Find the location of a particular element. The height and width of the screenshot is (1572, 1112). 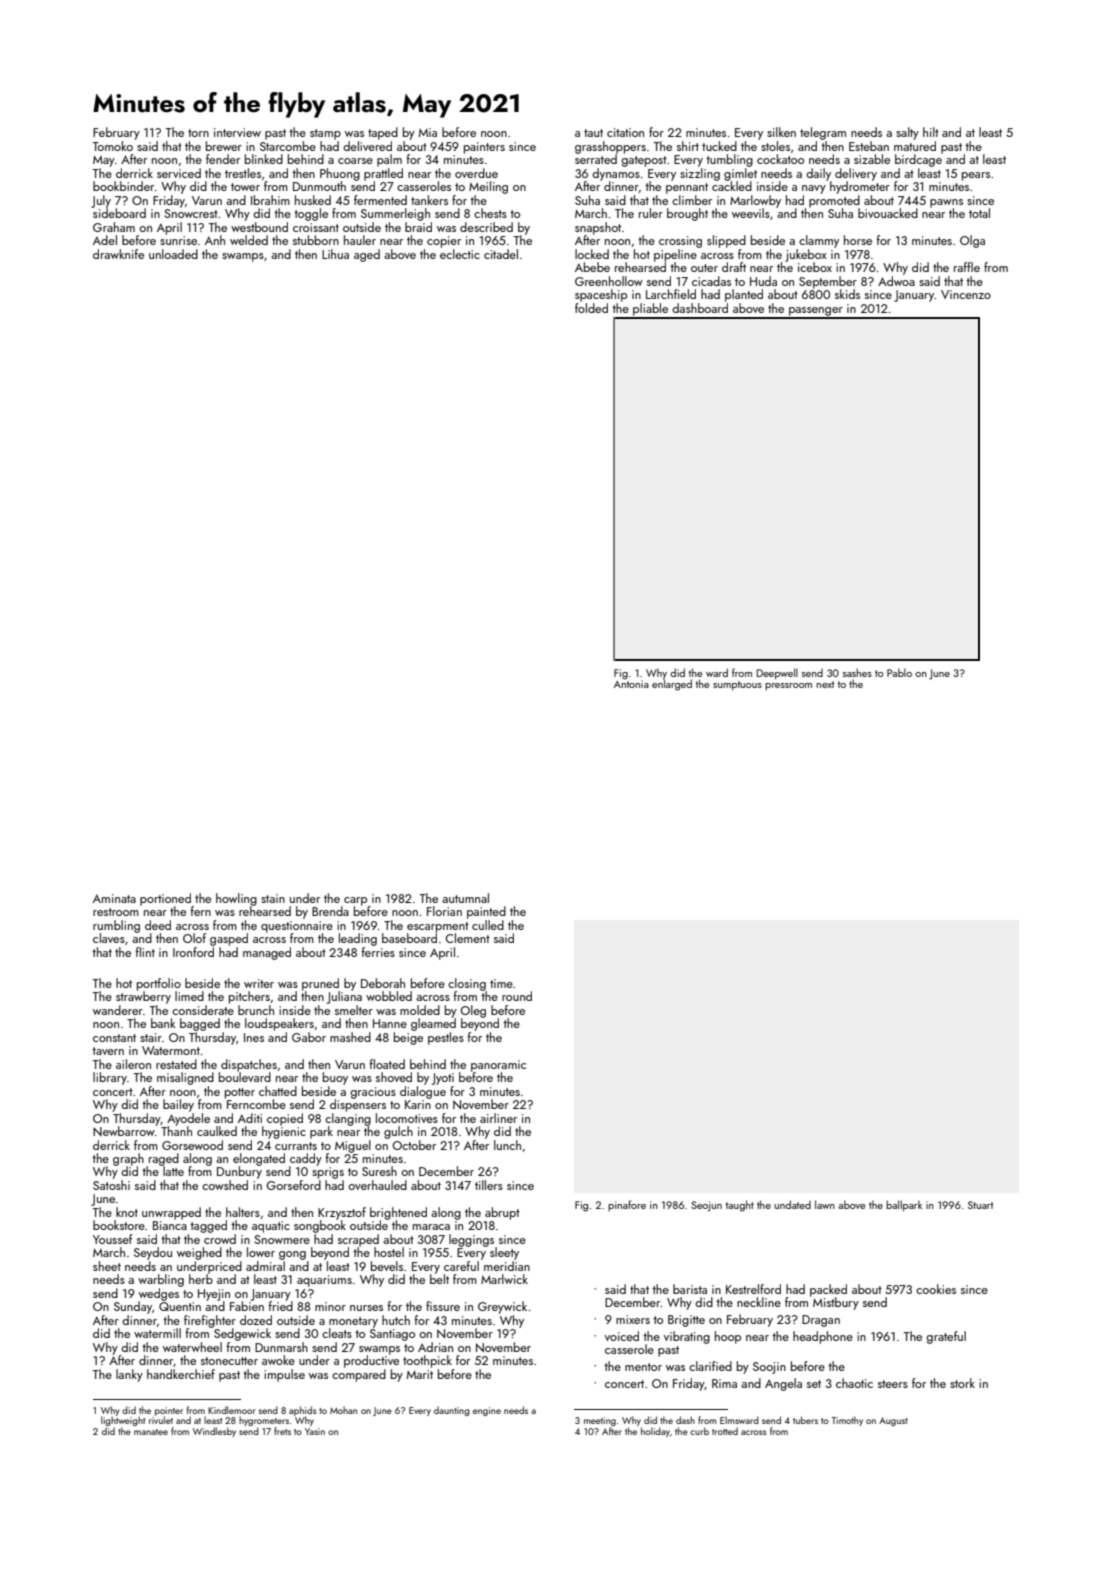

locomotives is located at coordinates (407, 1118).
